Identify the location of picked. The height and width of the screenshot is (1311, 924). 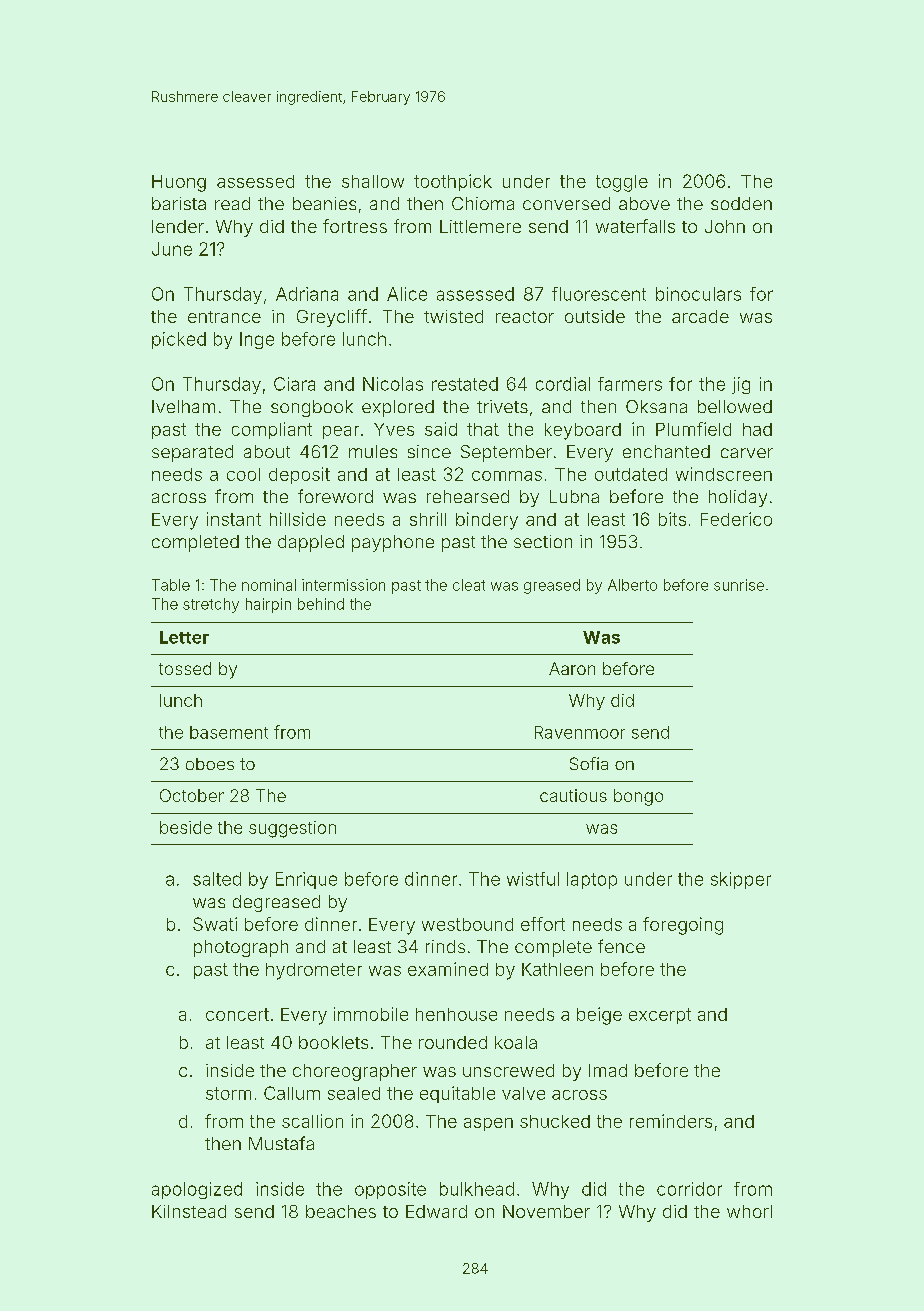
(179, 340).
